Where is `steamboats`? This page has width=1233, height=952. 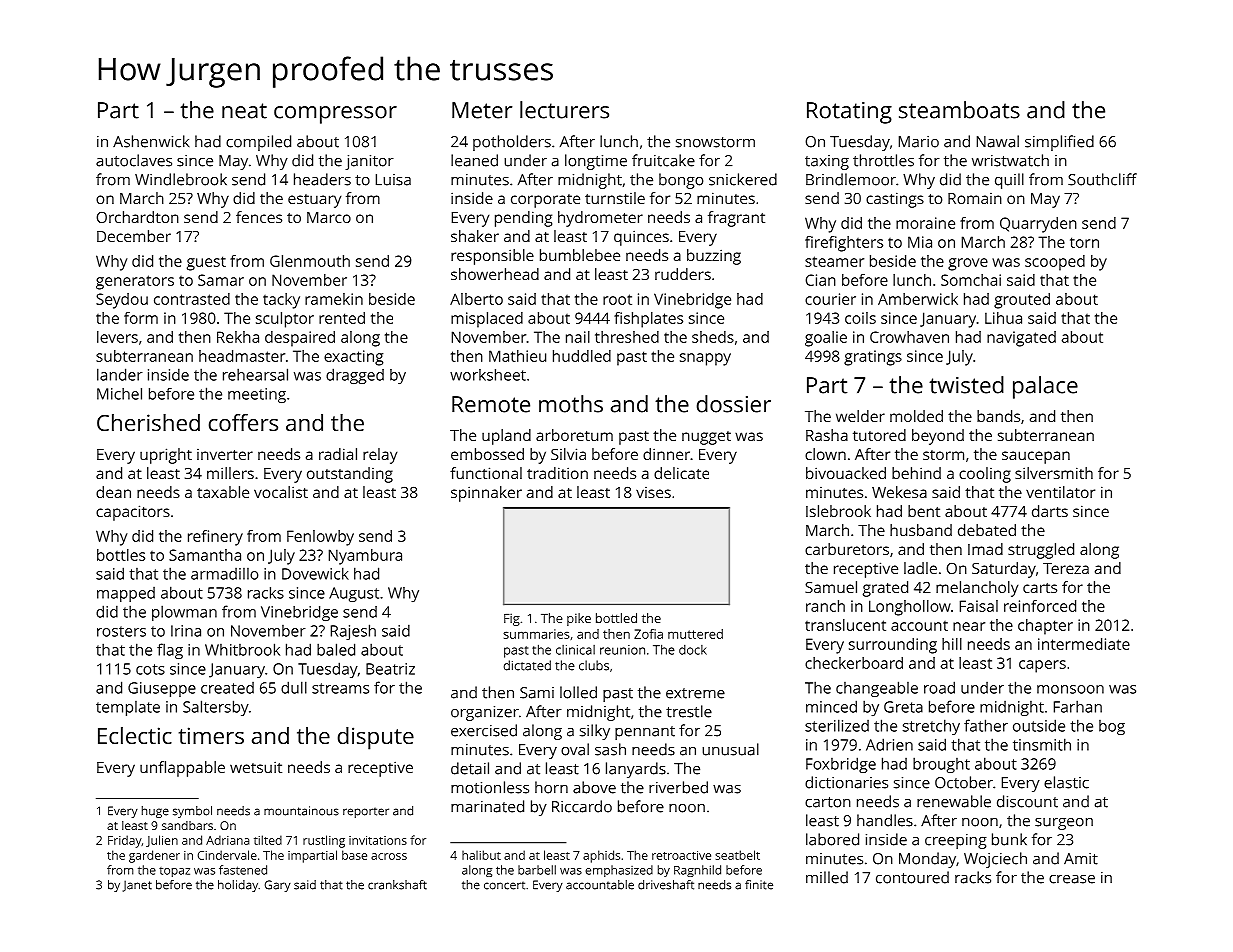 steamboats is located at coordinates (959, 110).
